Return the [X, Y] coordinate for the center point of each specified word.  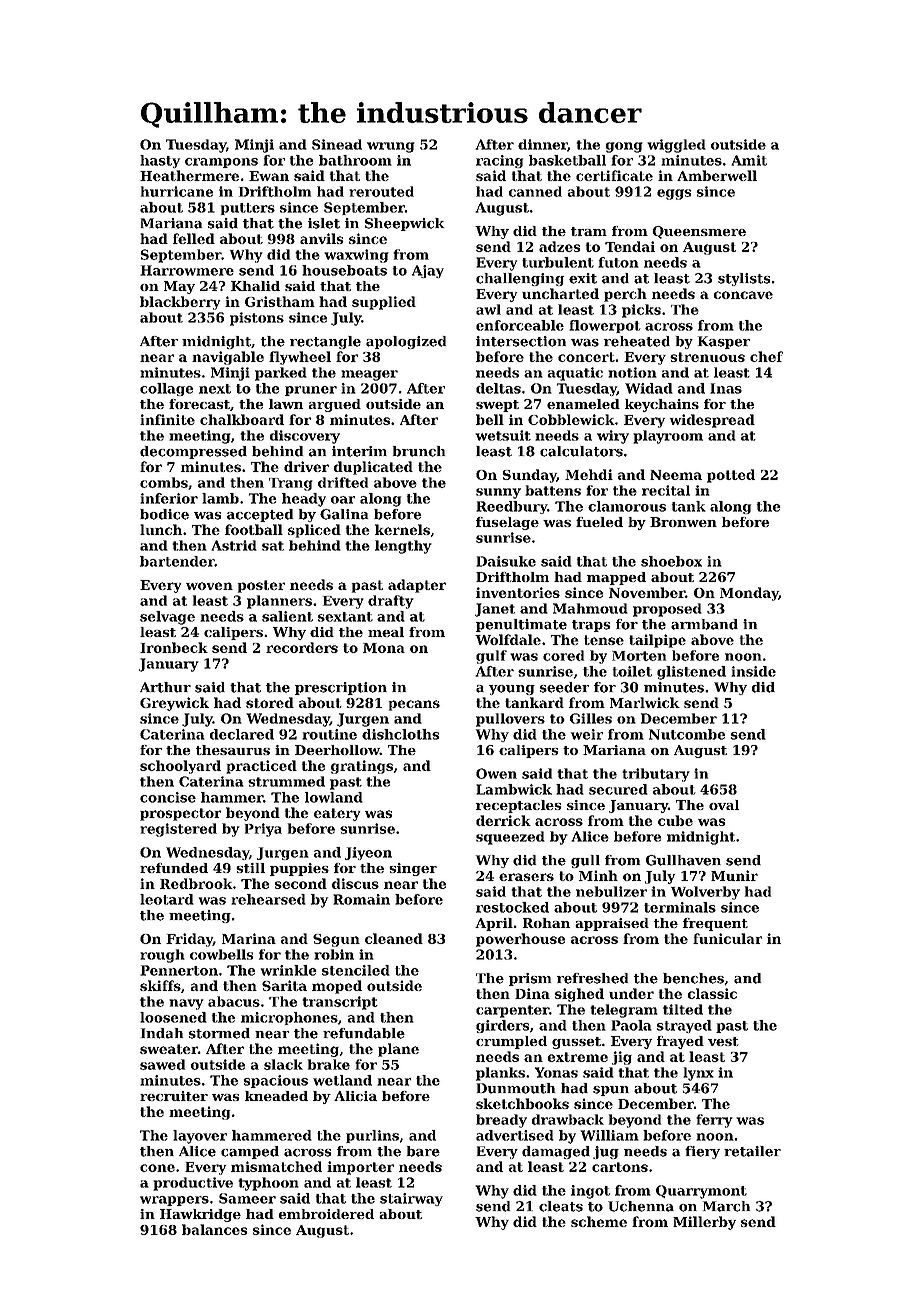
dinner [542, 144]
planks [500, 1074]
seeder [564, 687]
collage [166, 389]
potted [731, 476]
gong [624, 147]
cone [157, 1168]
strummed [286, 781]
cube [675, 820]
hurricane [177, 191]
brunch [419, 451]
